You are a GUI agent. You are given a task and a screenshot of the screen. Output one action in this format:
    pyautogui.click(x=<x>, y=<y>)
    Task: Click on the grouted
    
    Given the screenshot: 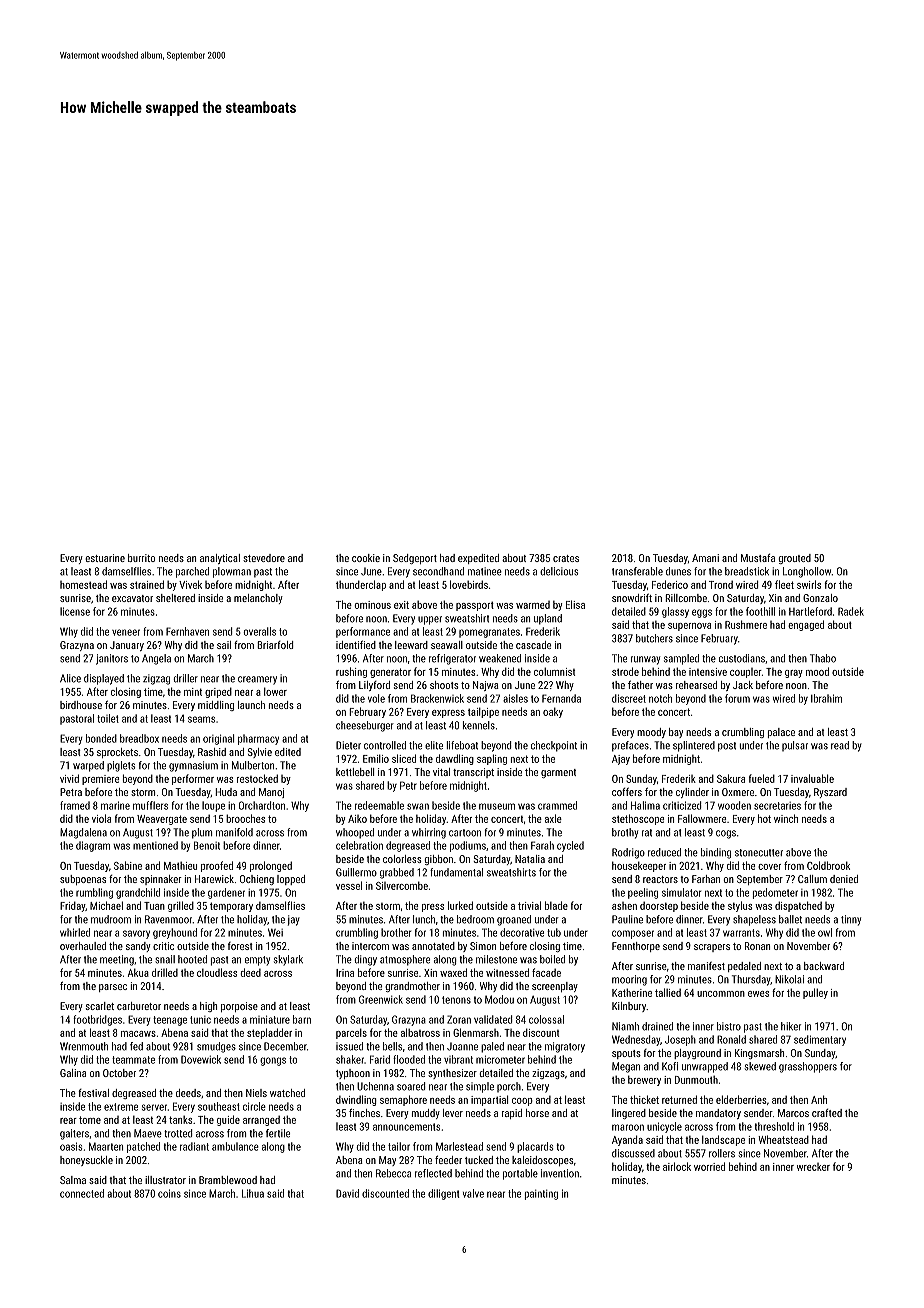 What is the action you would take?
    pyautogui.click(x=795, y=559)
